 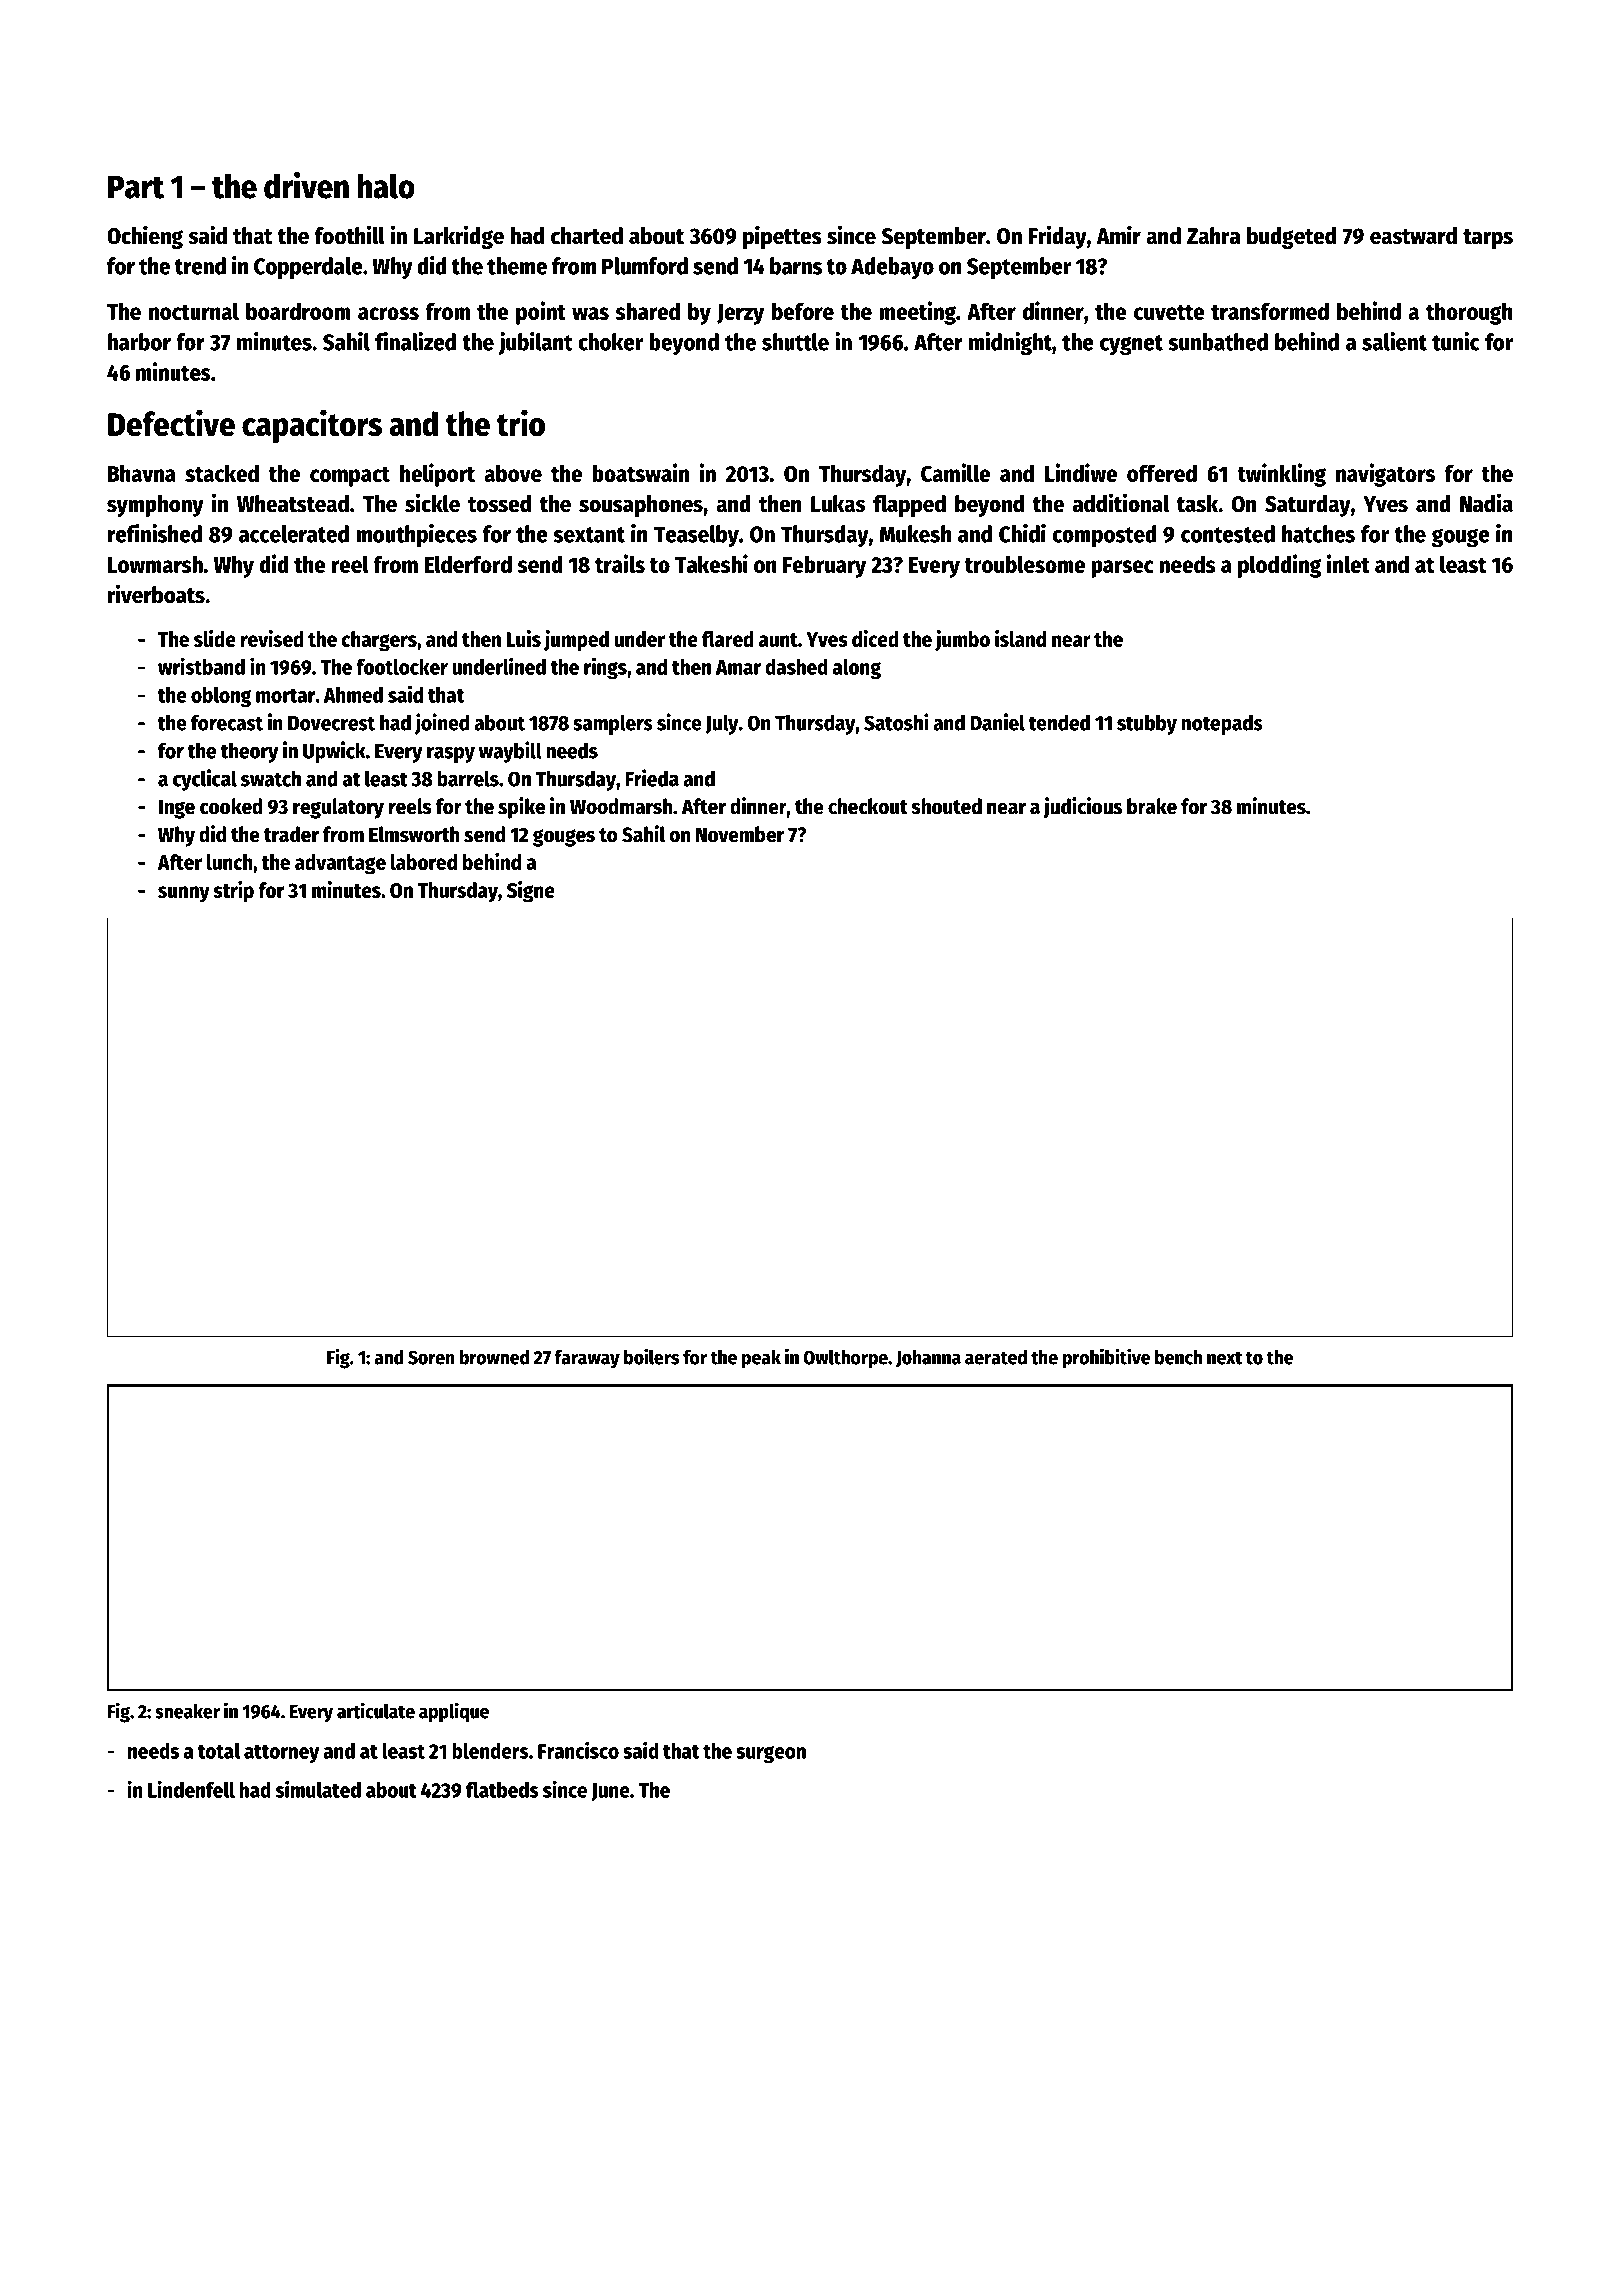 What do you see at coordinates (1291, 238) in the image?
I see `budgeted` at bounding box center [1291, 238].
